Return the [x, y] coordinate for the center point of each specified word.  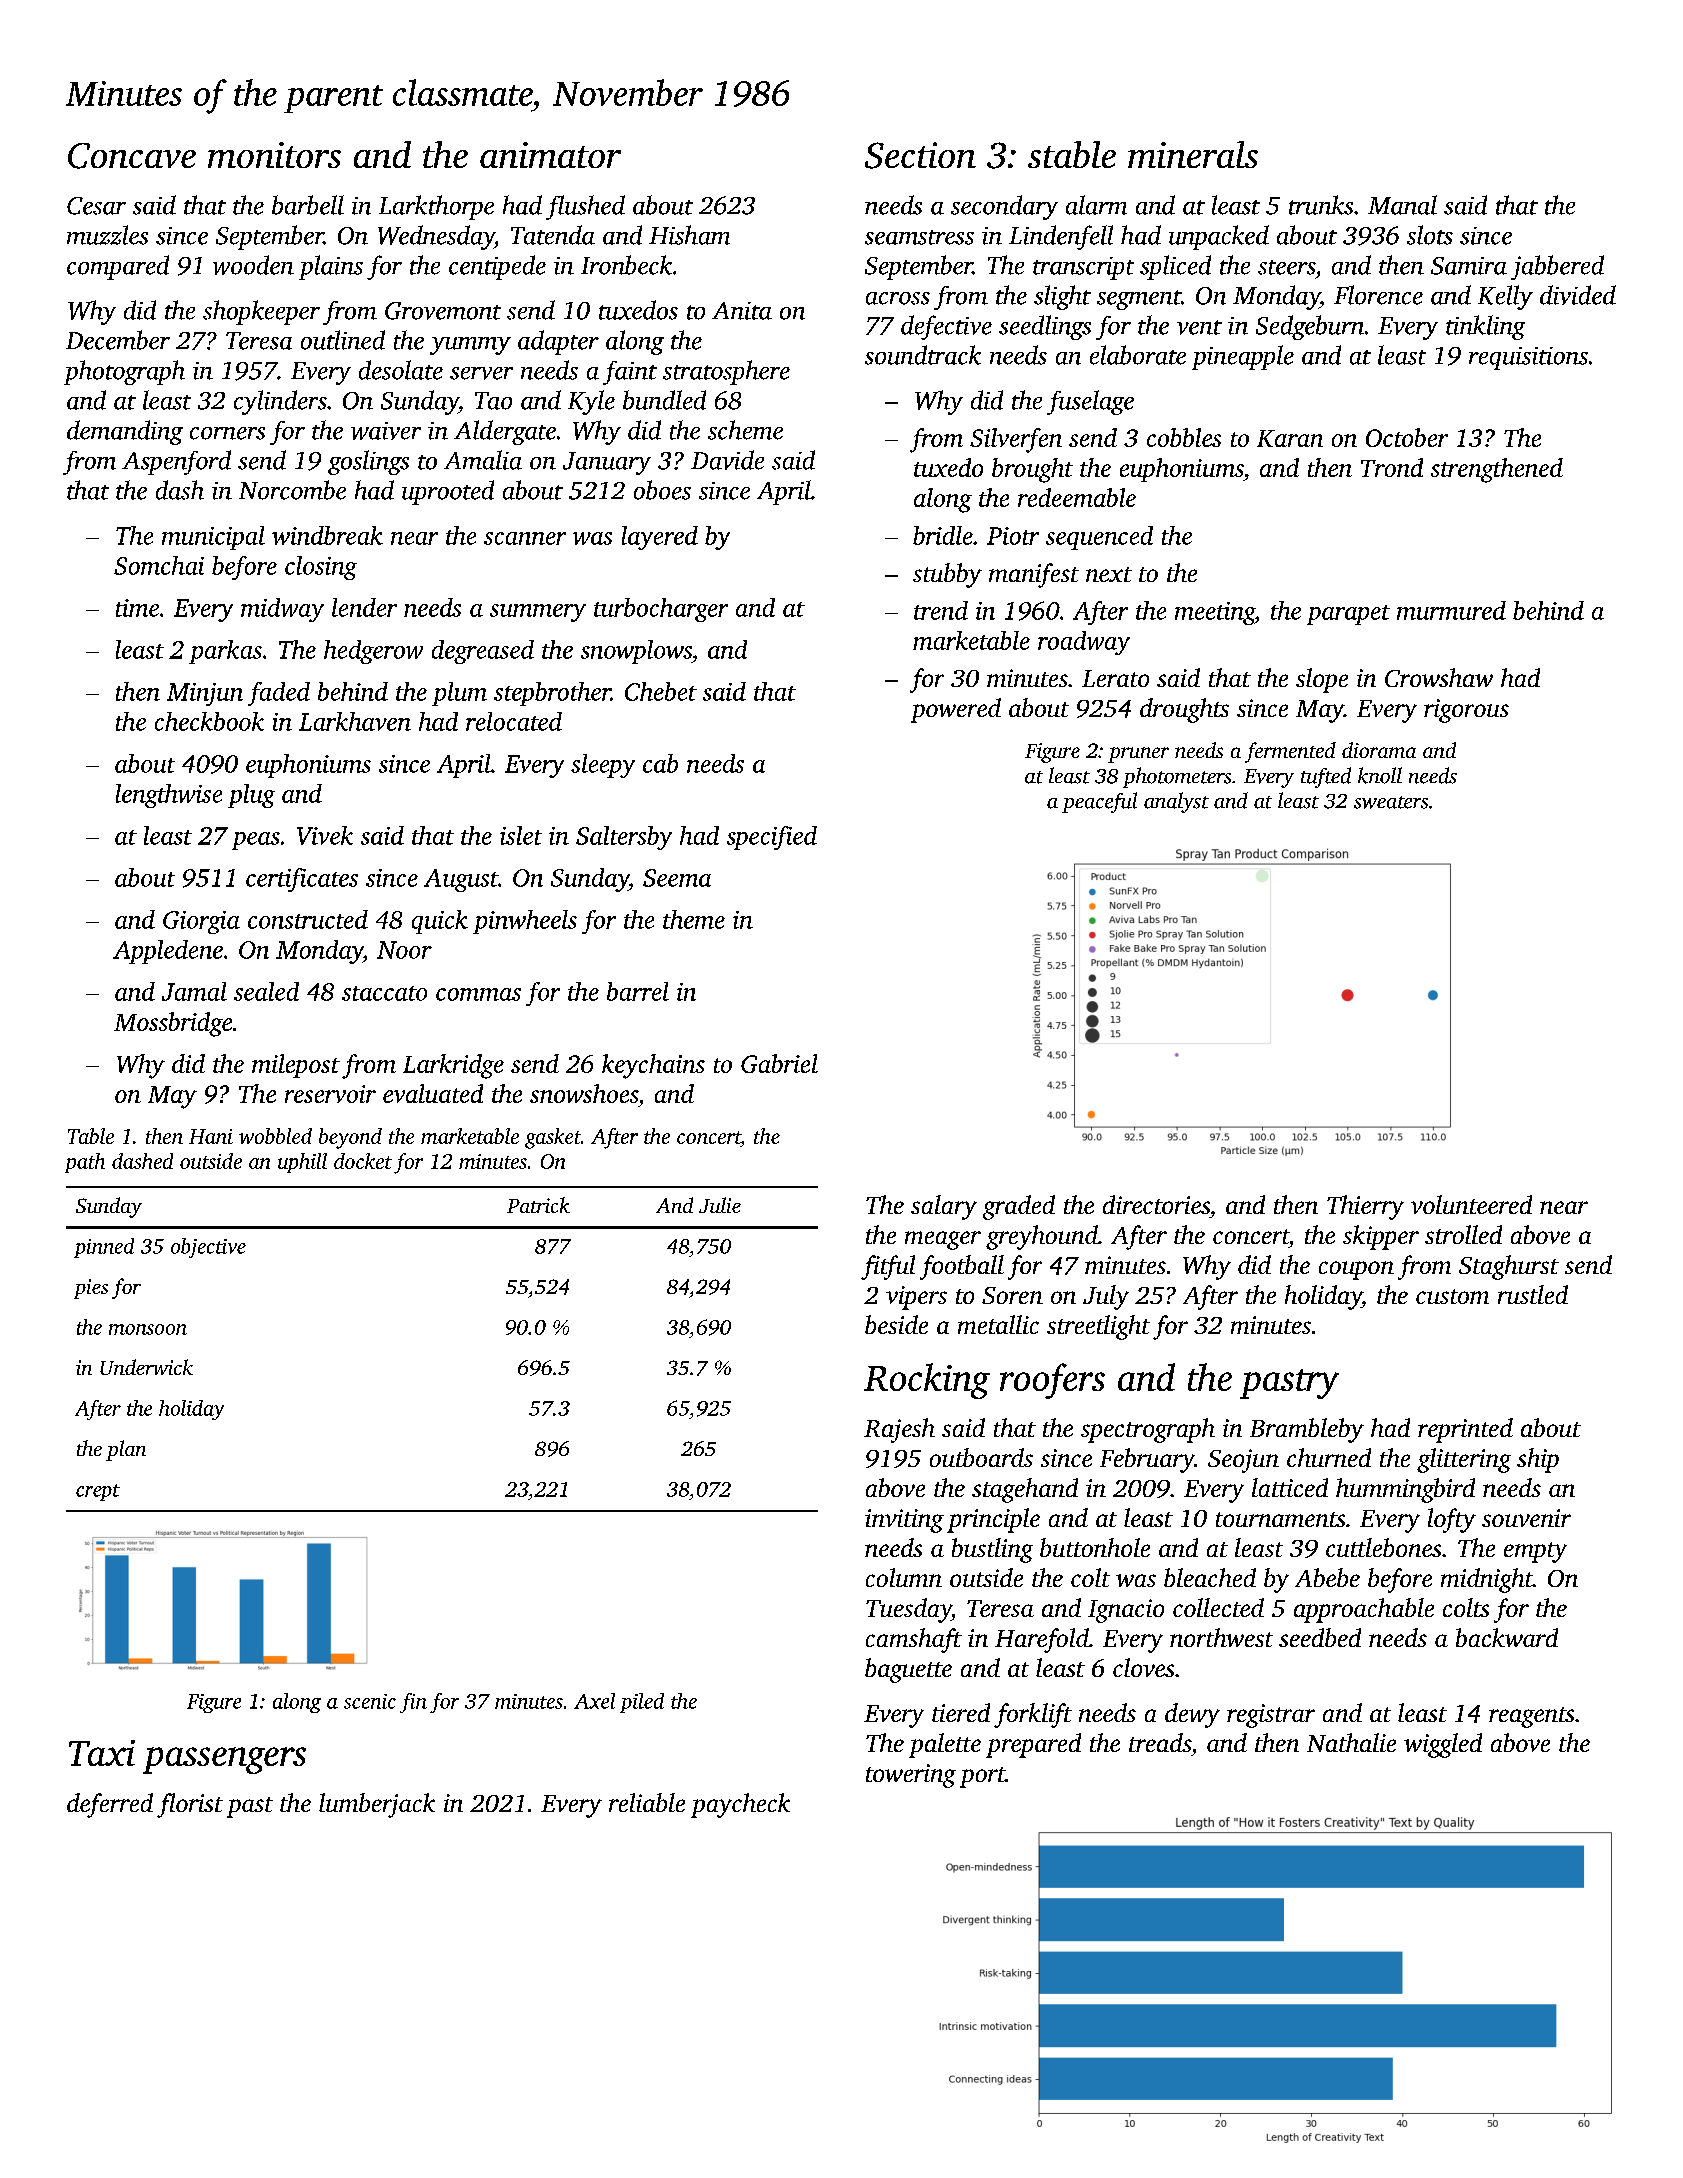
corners [227, 433]
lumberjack [377, 1805]
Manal [1402, 205]
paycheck [740, 1805]
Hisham [689, 235]
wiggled [1443, 1745]
